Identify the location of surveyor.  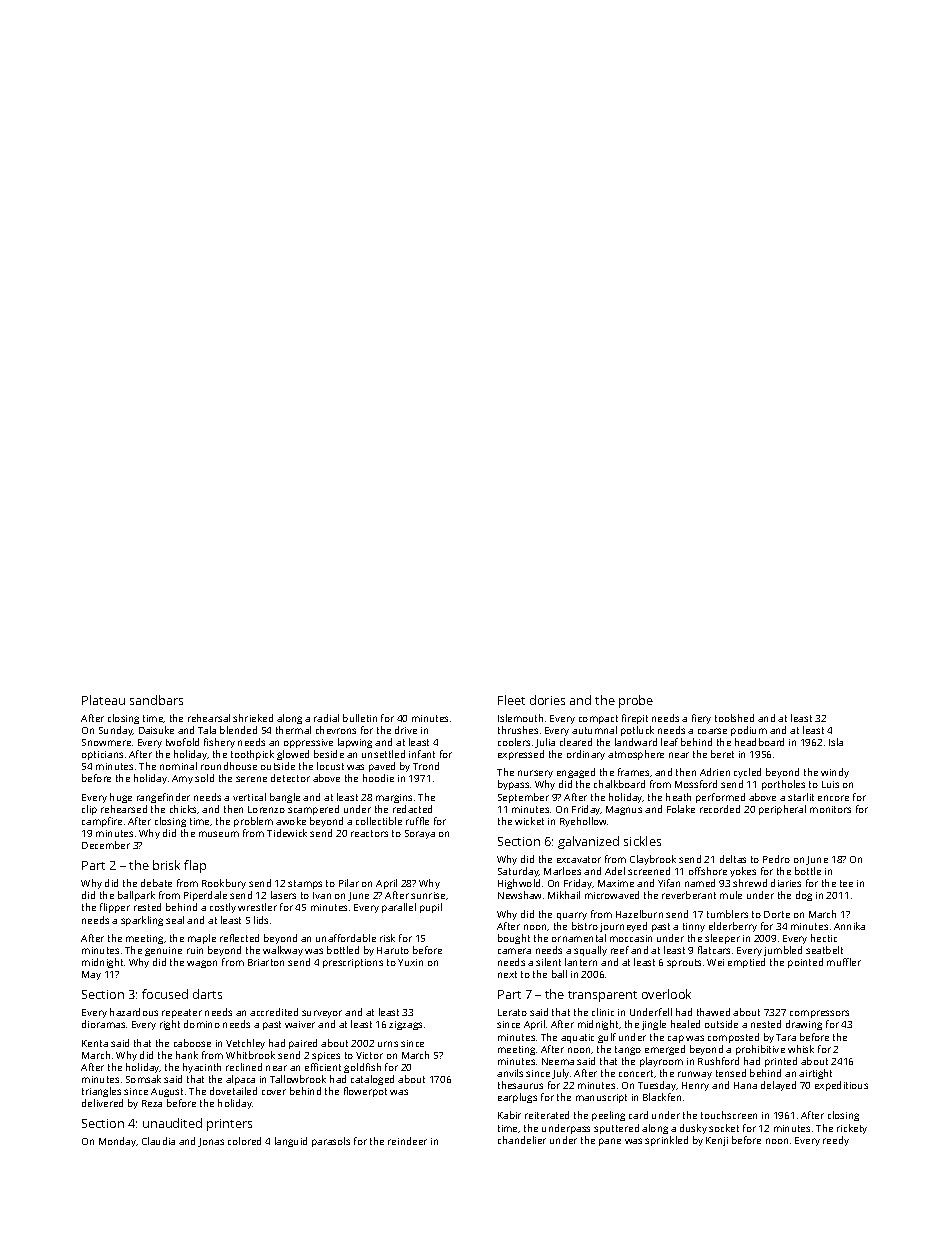
(322, 1014).
